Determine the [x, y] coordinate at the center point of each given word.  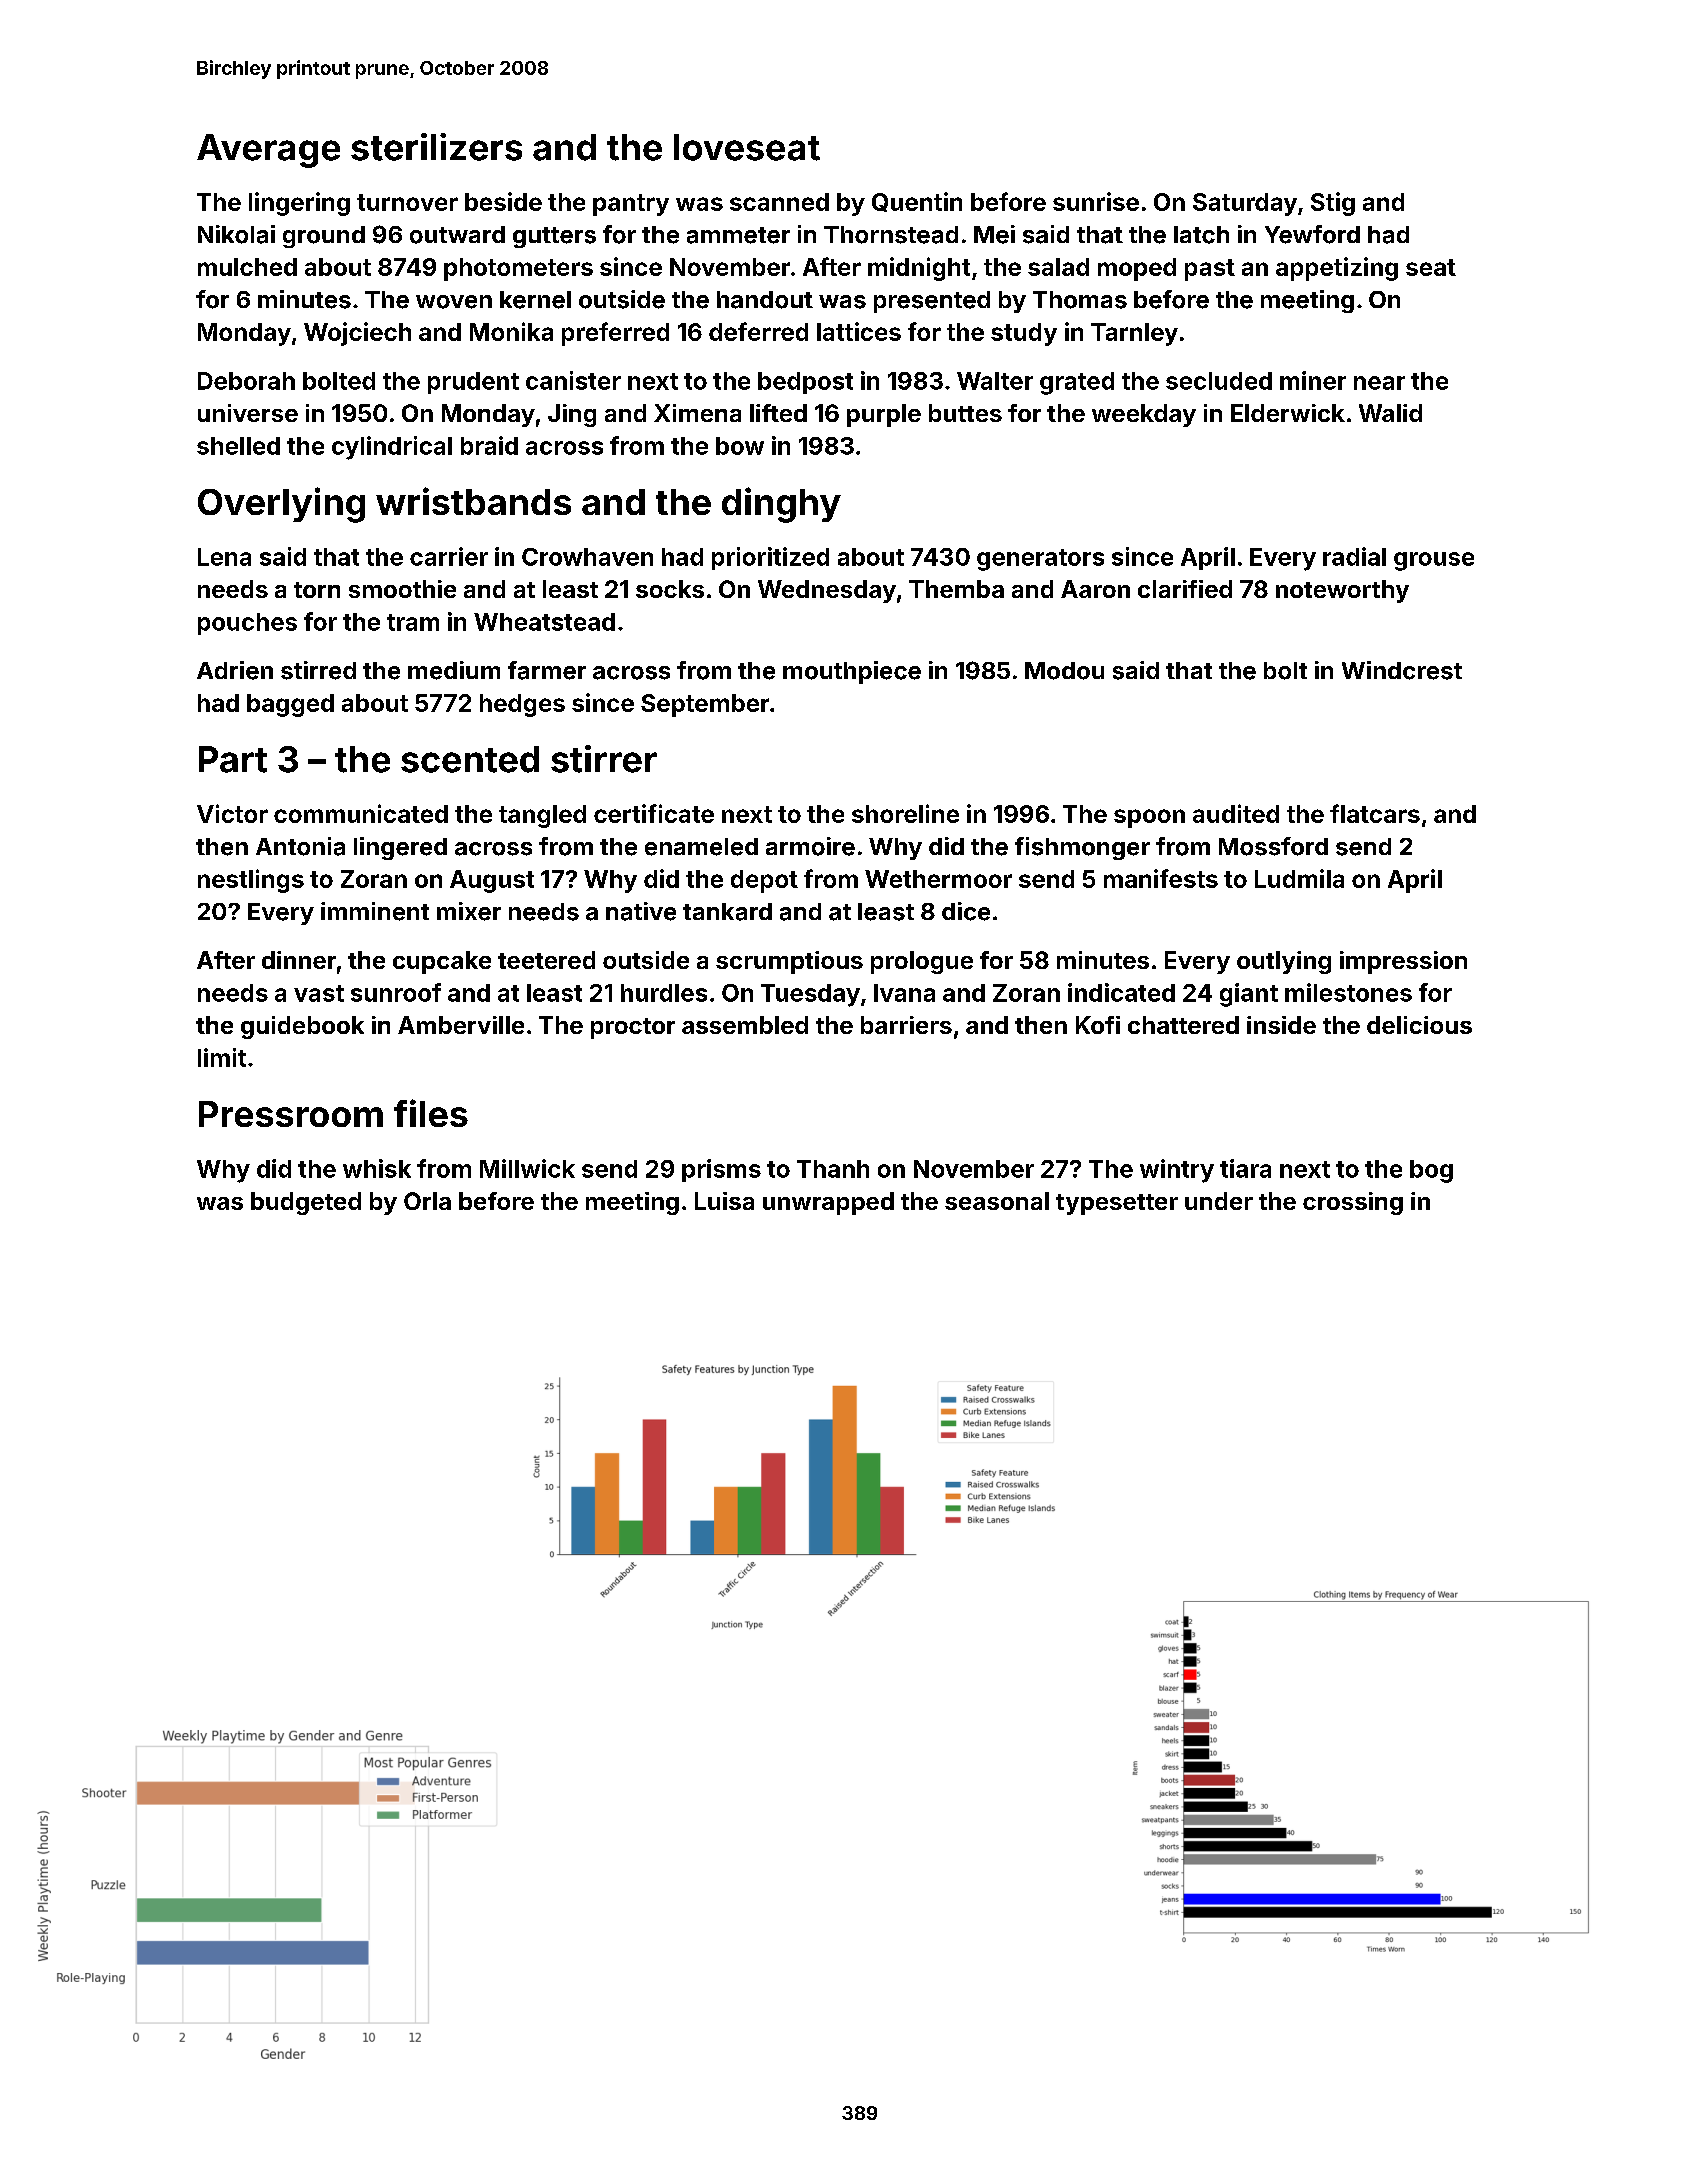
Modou [1064, 671]
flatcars [1375, 813]
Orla [427, 1201]
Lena [224, 557]
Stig [1333, 204]
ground [324, 237]
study [1024, 334]
